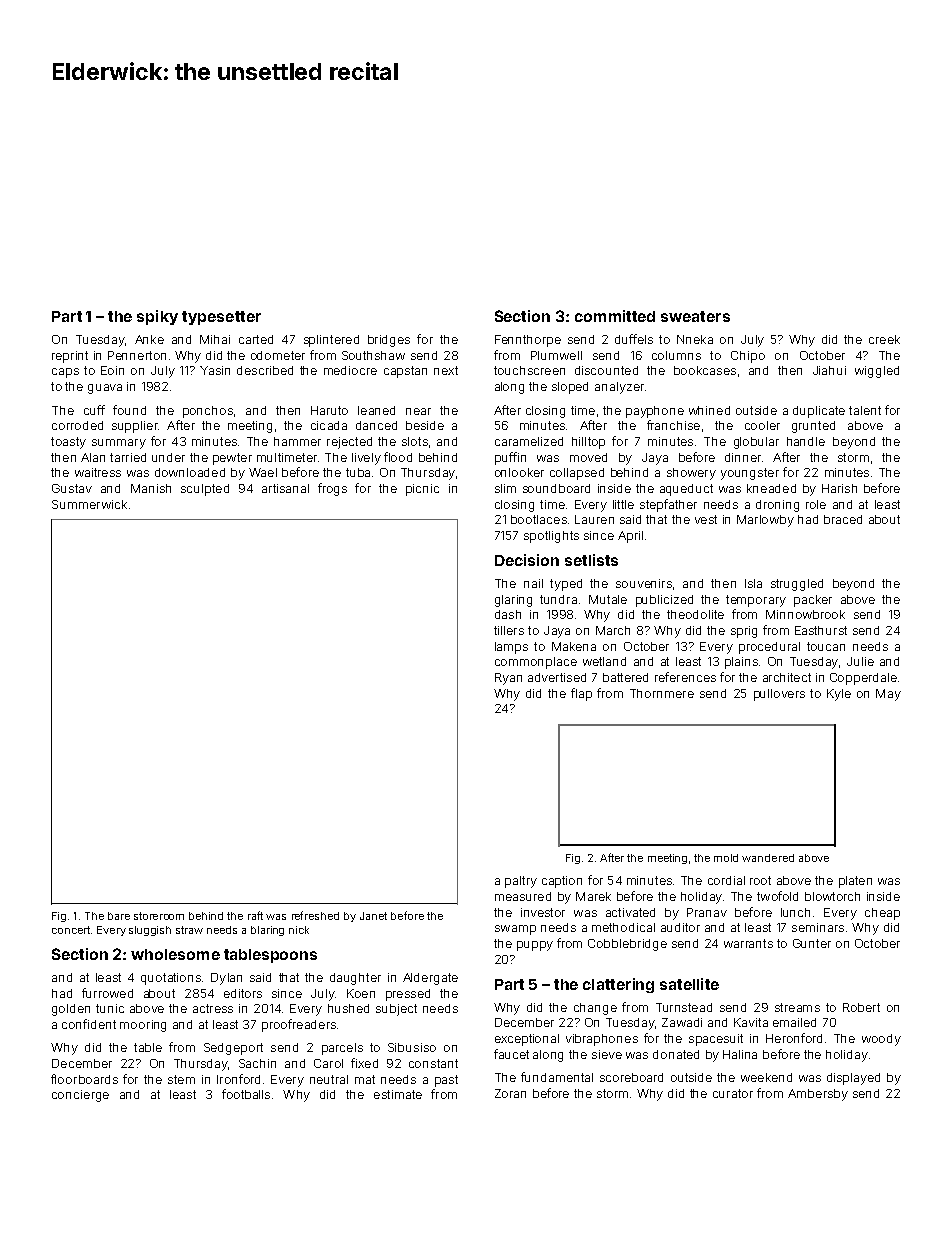 The width and height of the screenshot is (952, 1233). Describe the element at coordinates (521, 882) in the screenshot. I see `paltry` at that location.
